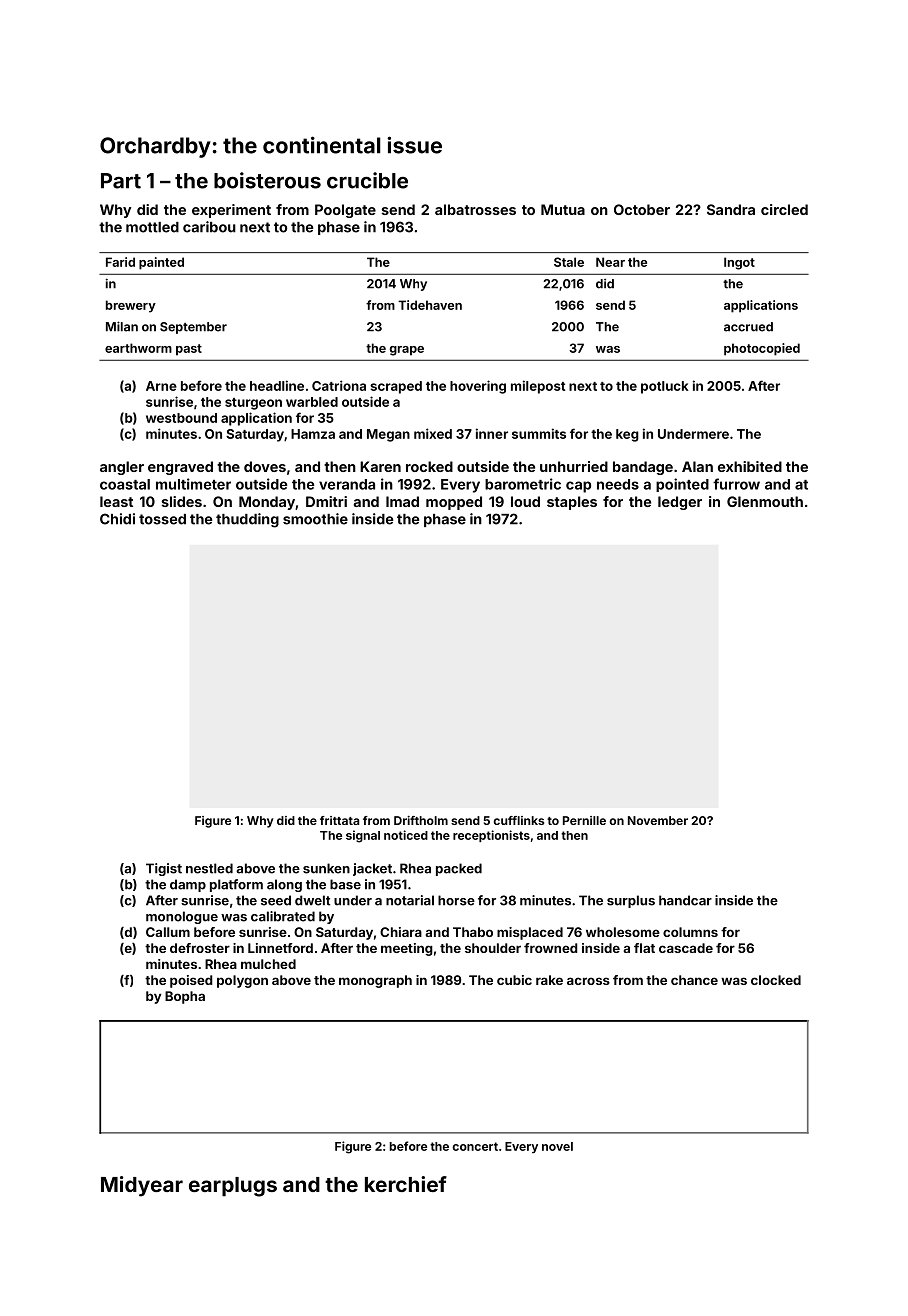  What do you see at coordinates (142, 1186) in the page?
I see `Midyear` at bounding box center [142, 1186].
